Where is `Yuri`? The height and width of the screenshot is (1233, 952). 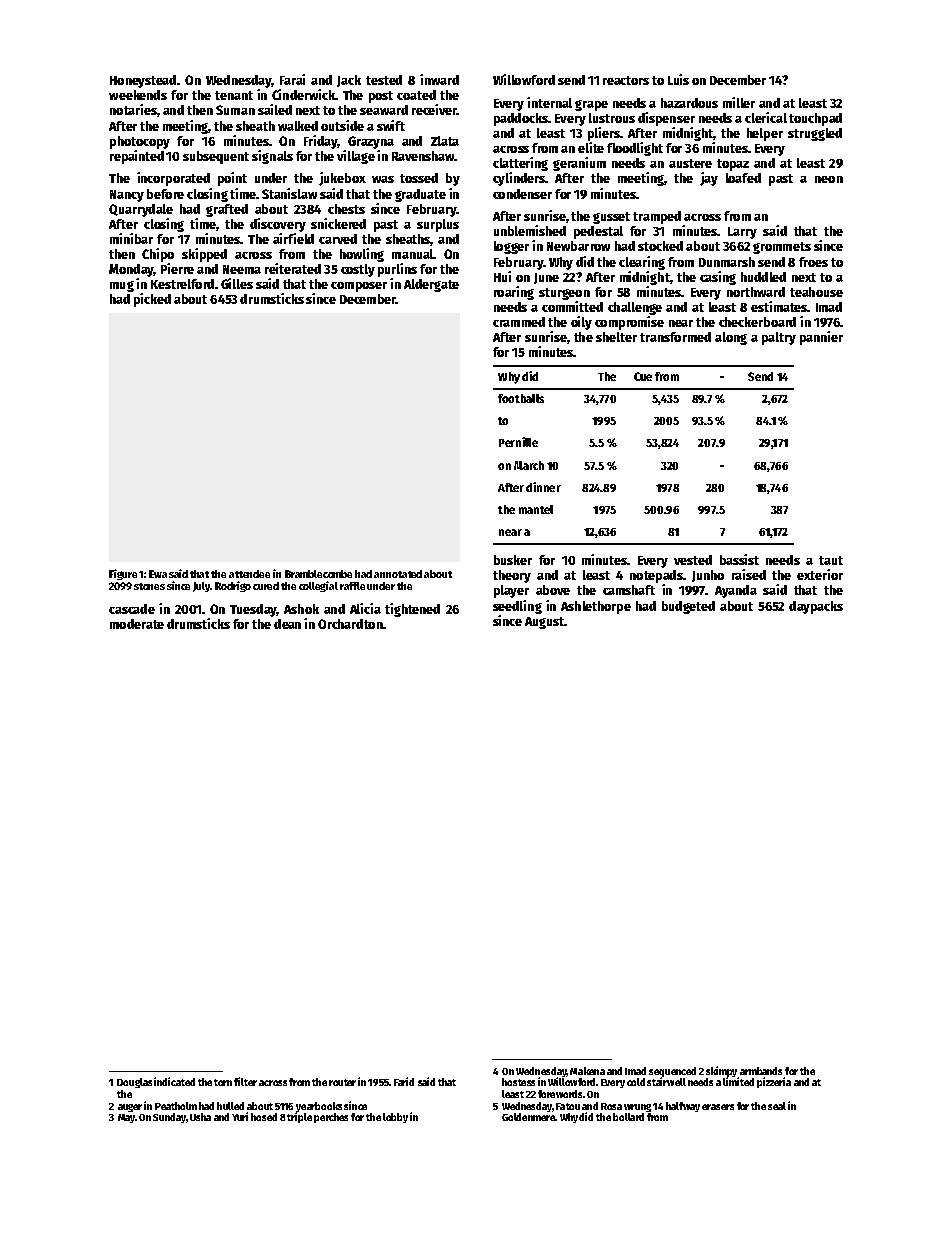
Yuri is located at coordinates (240, 1116).
